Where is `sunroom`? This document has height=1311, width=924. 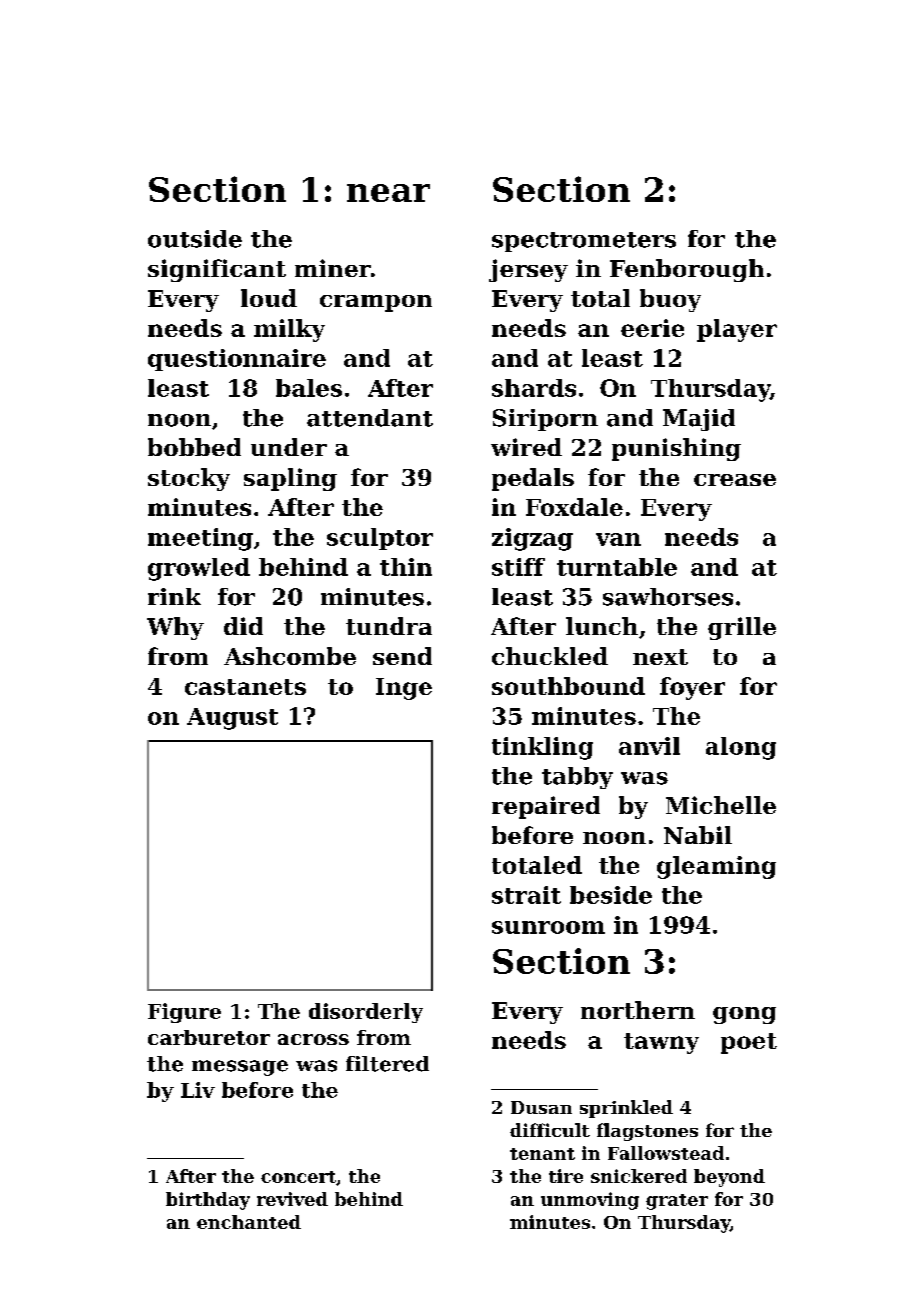 sunroom is located at coordinates (548, 927).
